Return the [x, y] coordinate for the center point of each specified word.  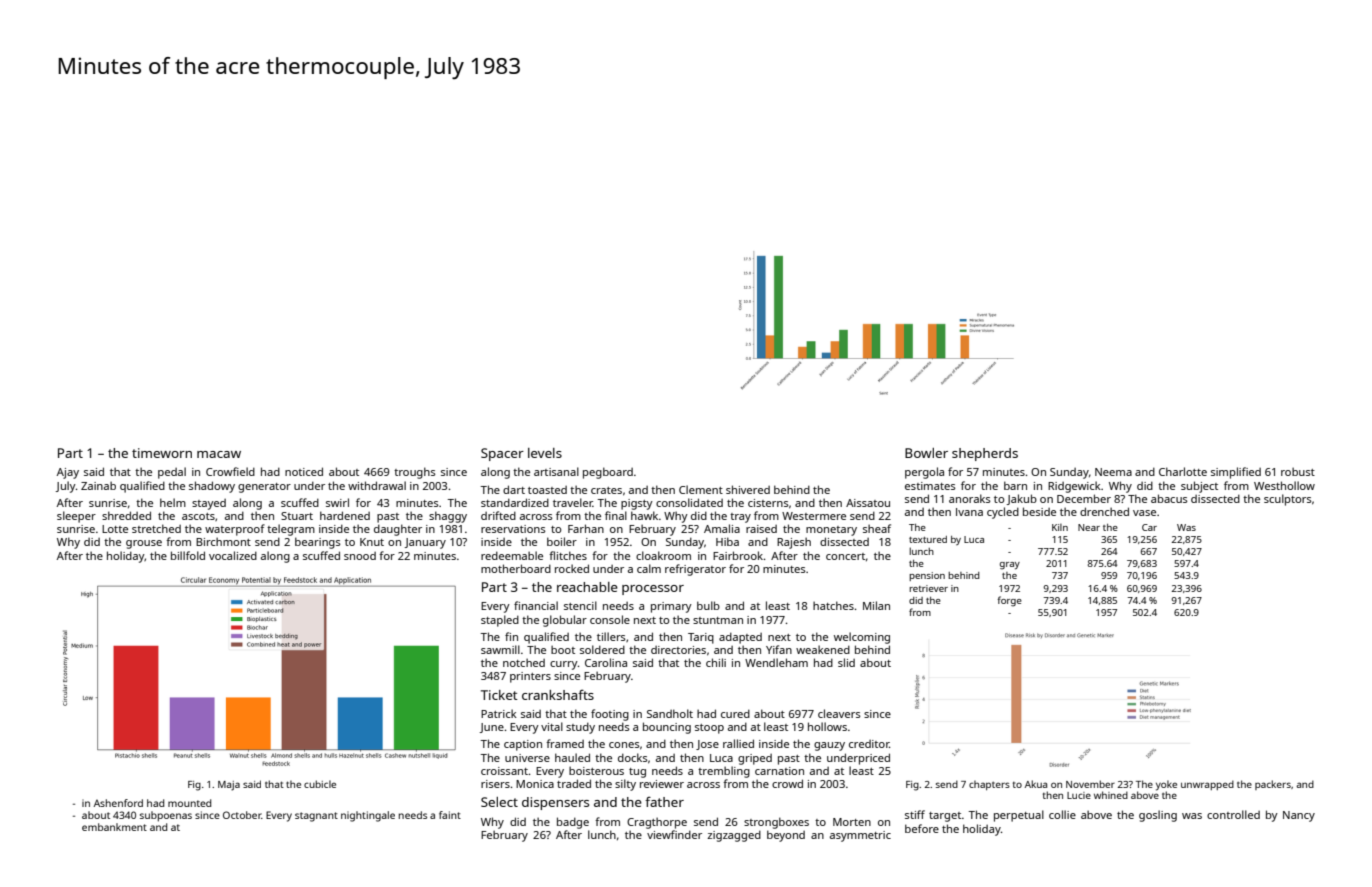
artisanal [556, 471]
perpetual [1019, 816]
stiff [915, 814]
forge [1009, 601]
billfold [188, 555]
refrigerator [695, 570]
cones [624, 745]
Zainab [98, 485]
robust [1298, 471]
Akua [1036, 784]
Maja [229, 786]
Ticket [499, 695]
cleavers [839, 713]
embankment [114, 827]
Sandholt [670, 713]
